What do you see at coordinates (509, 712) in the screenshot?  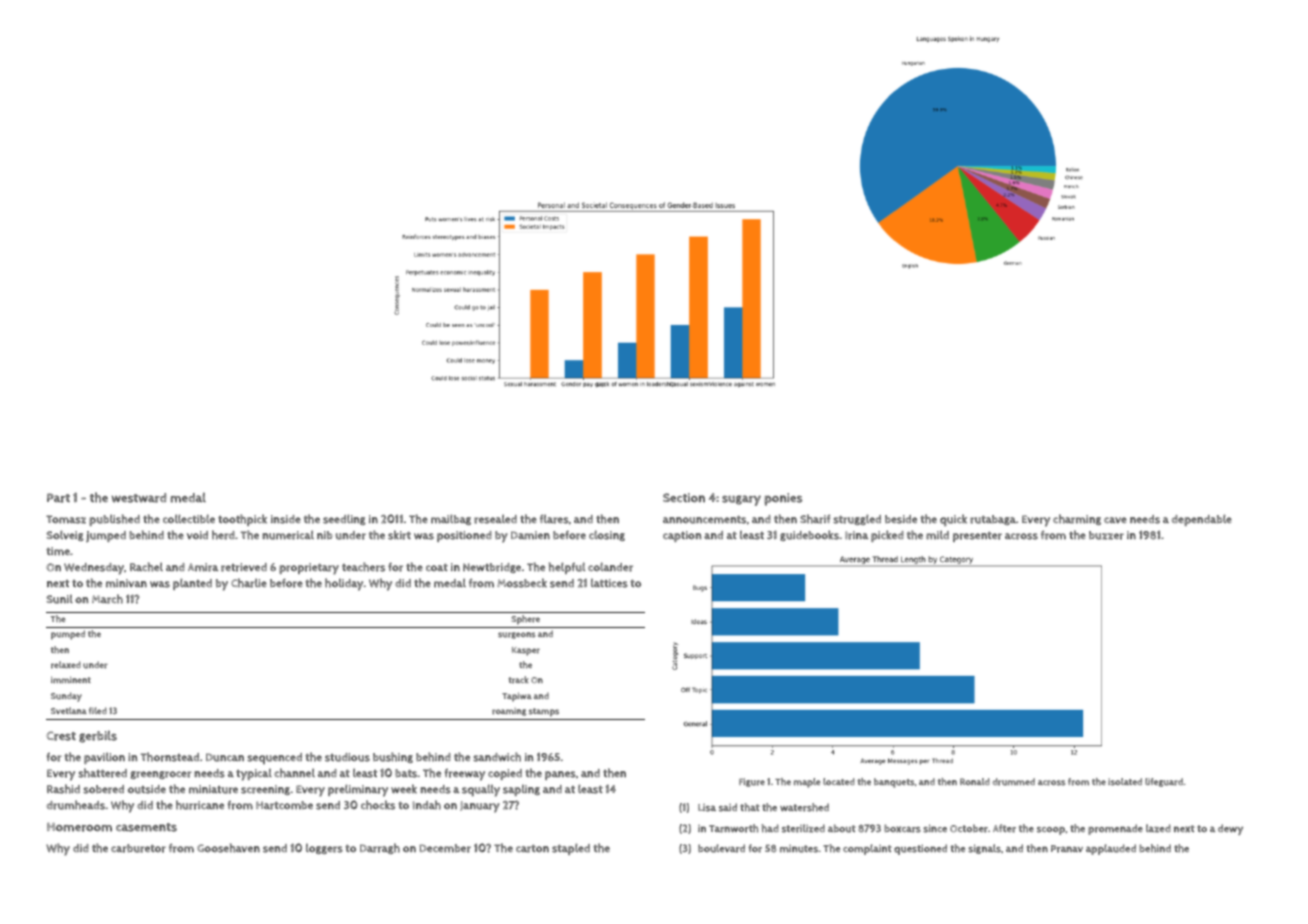 I see `roaming` at bounding box center [509, 712].
